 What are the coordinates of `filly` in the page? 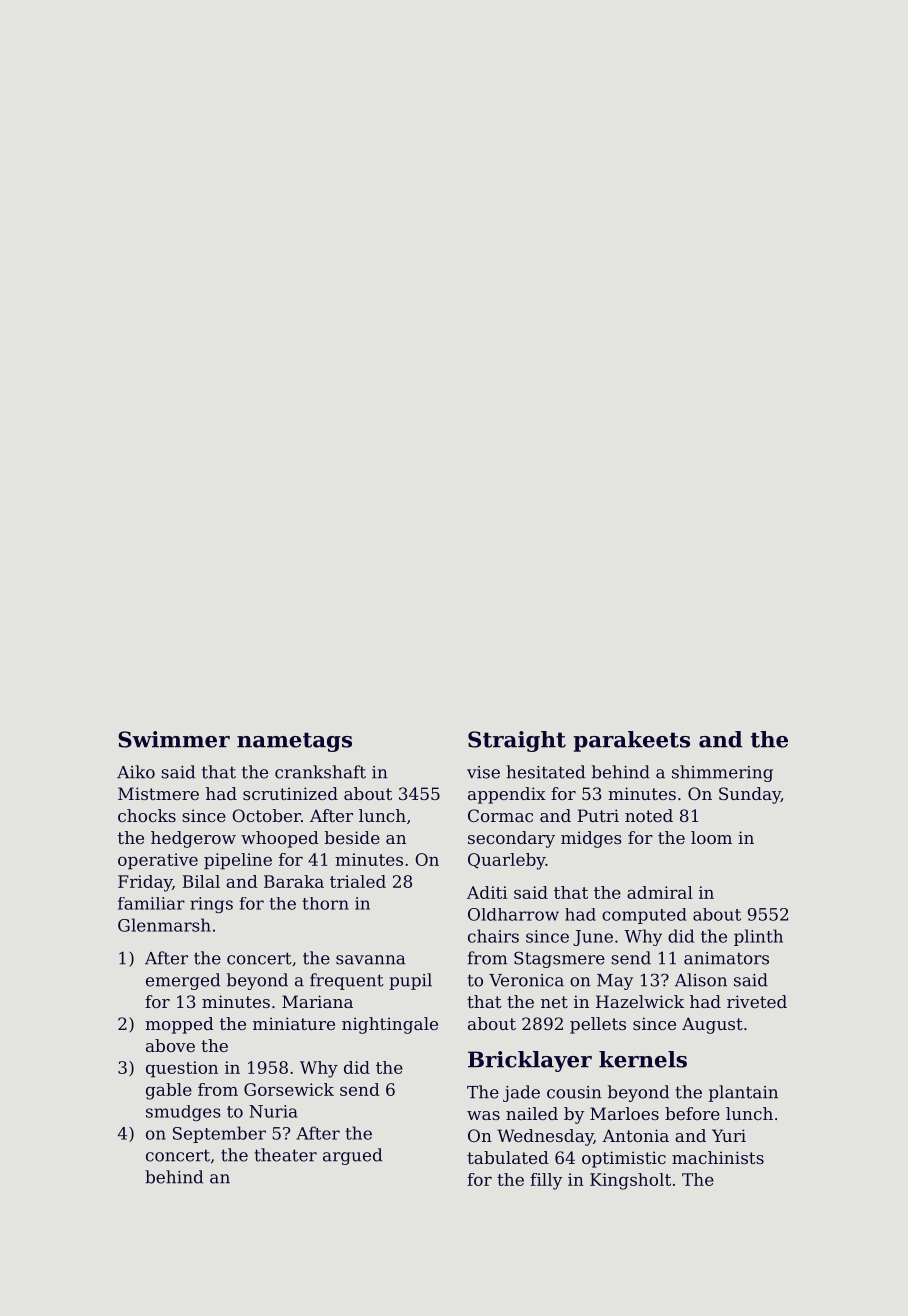 It's located at (546, 1181).
